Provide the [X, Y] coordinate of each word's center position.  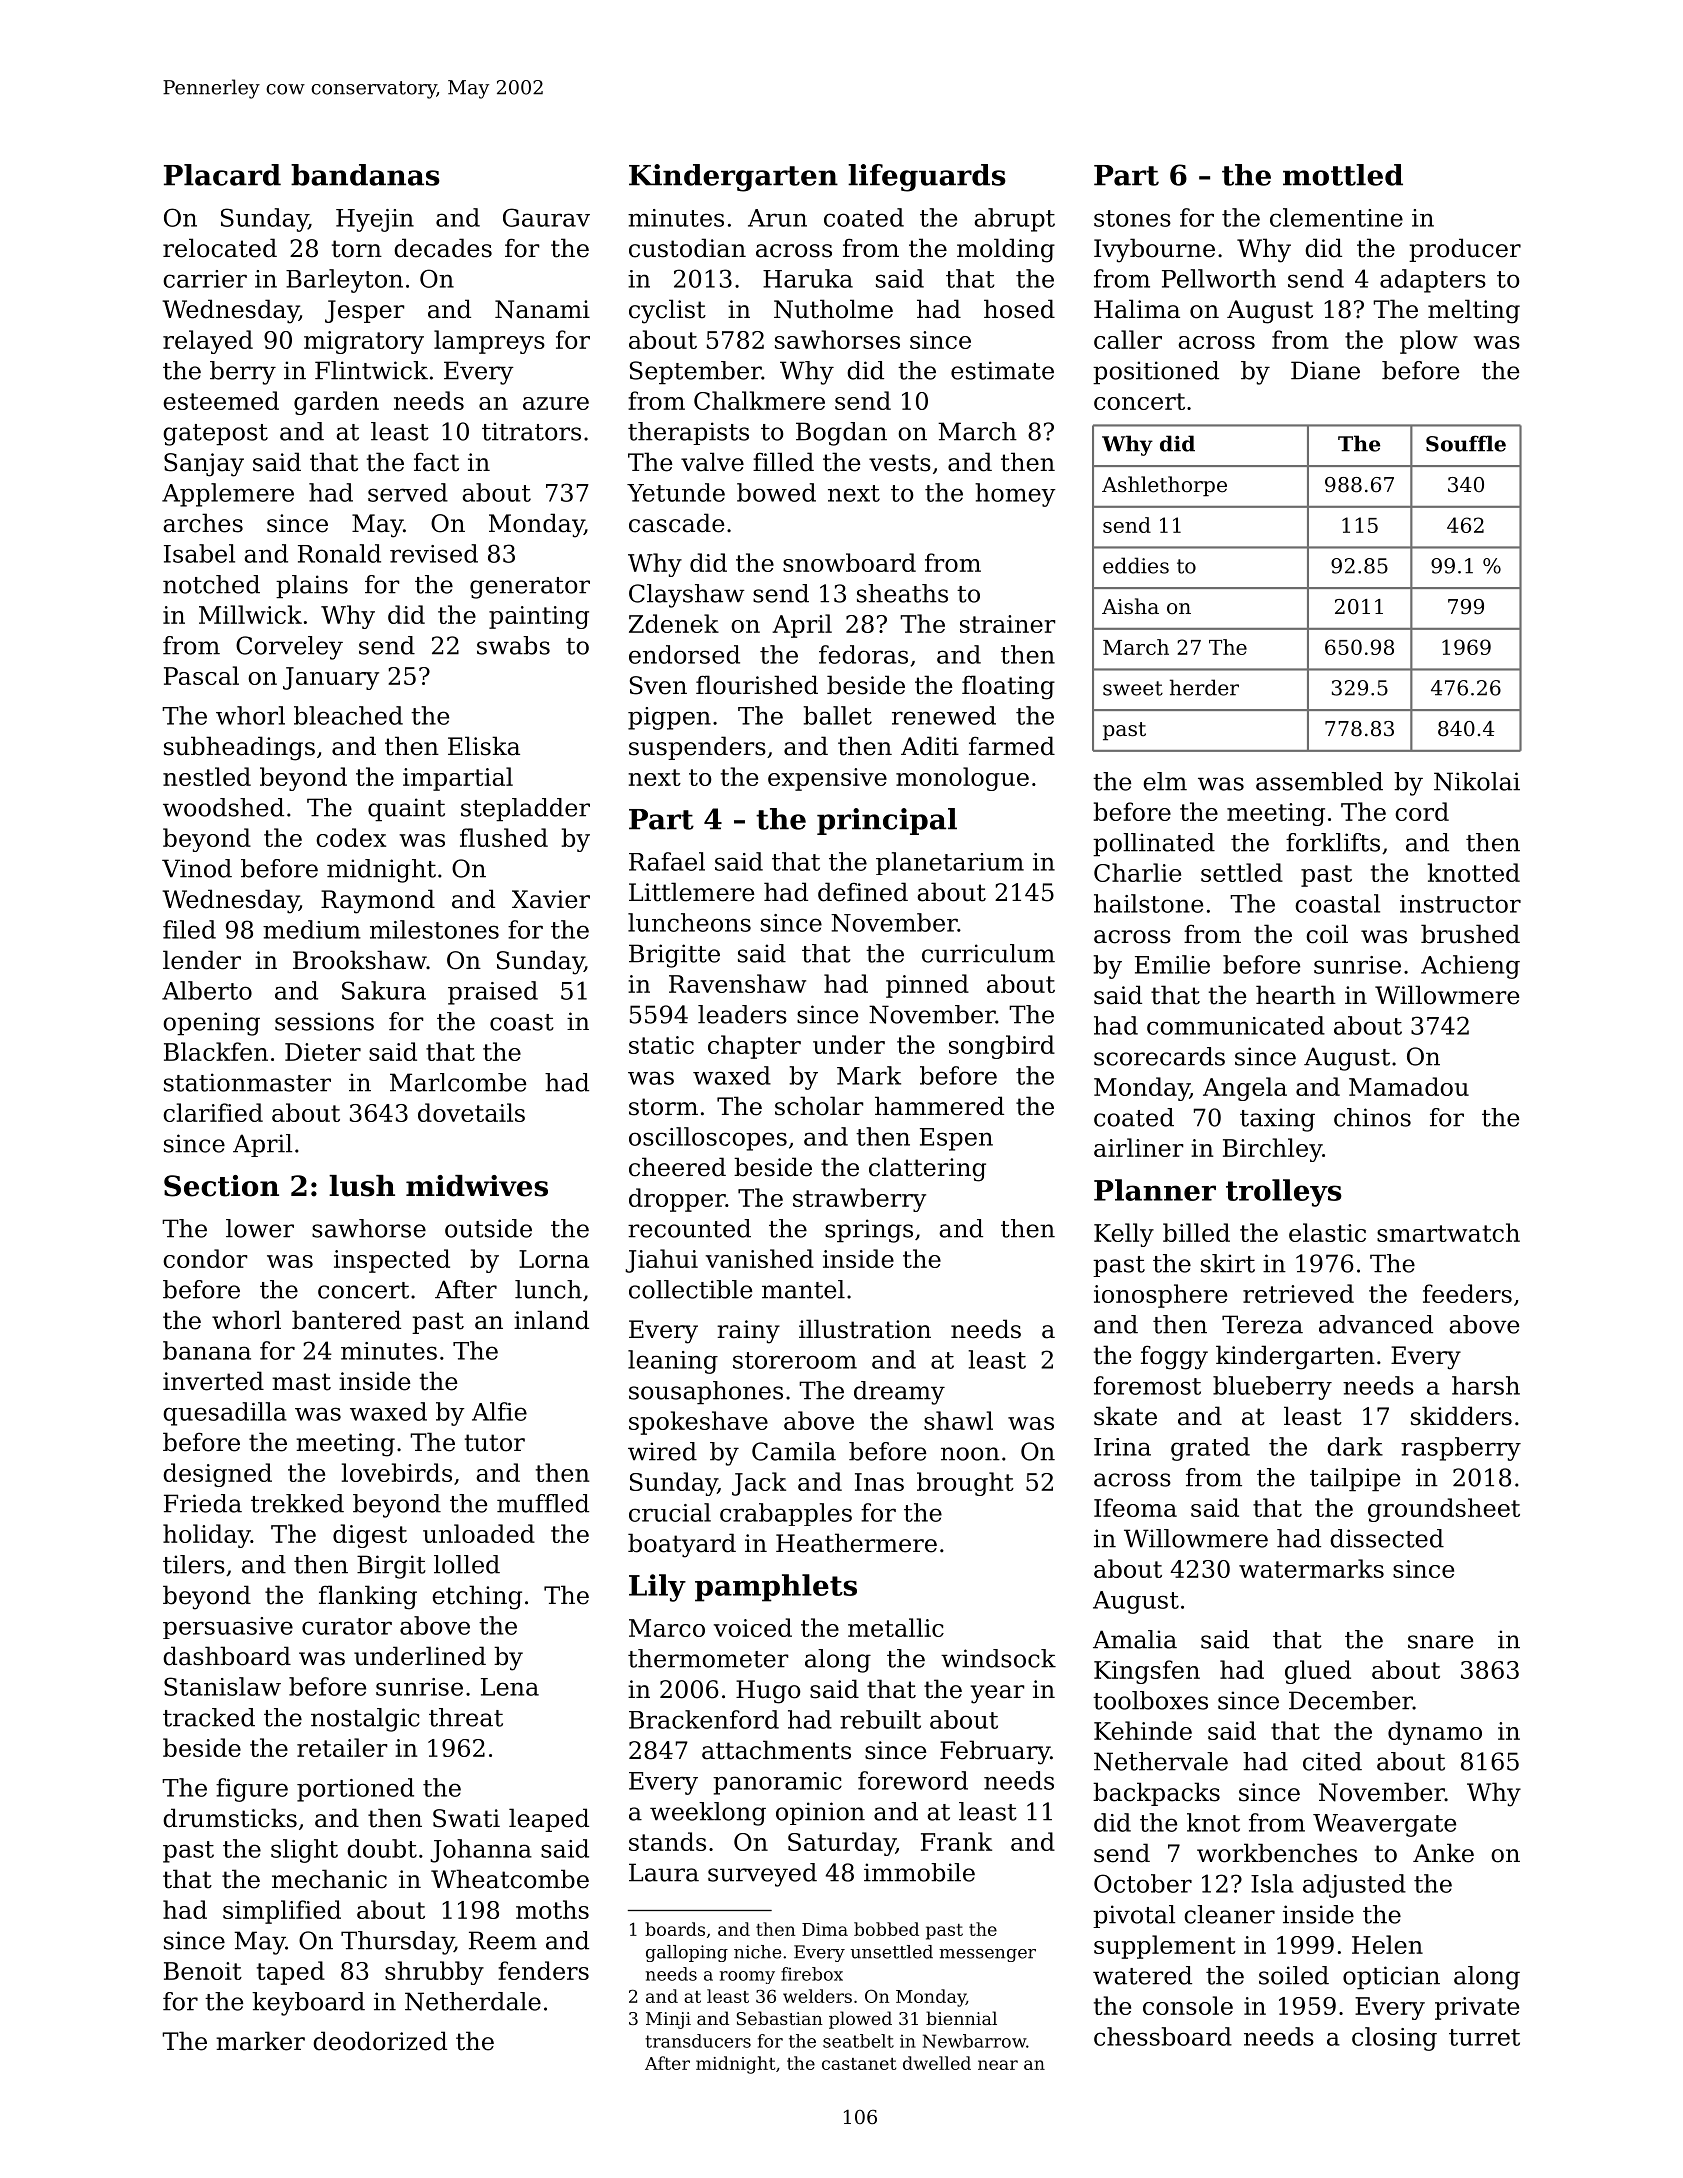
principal [887, 821]
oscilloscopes [708, 1139]
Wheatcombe [510, 1879]
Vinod [197, 868]
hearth [1296, 995]
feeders [1467, 1293]
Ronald [339, 553]
